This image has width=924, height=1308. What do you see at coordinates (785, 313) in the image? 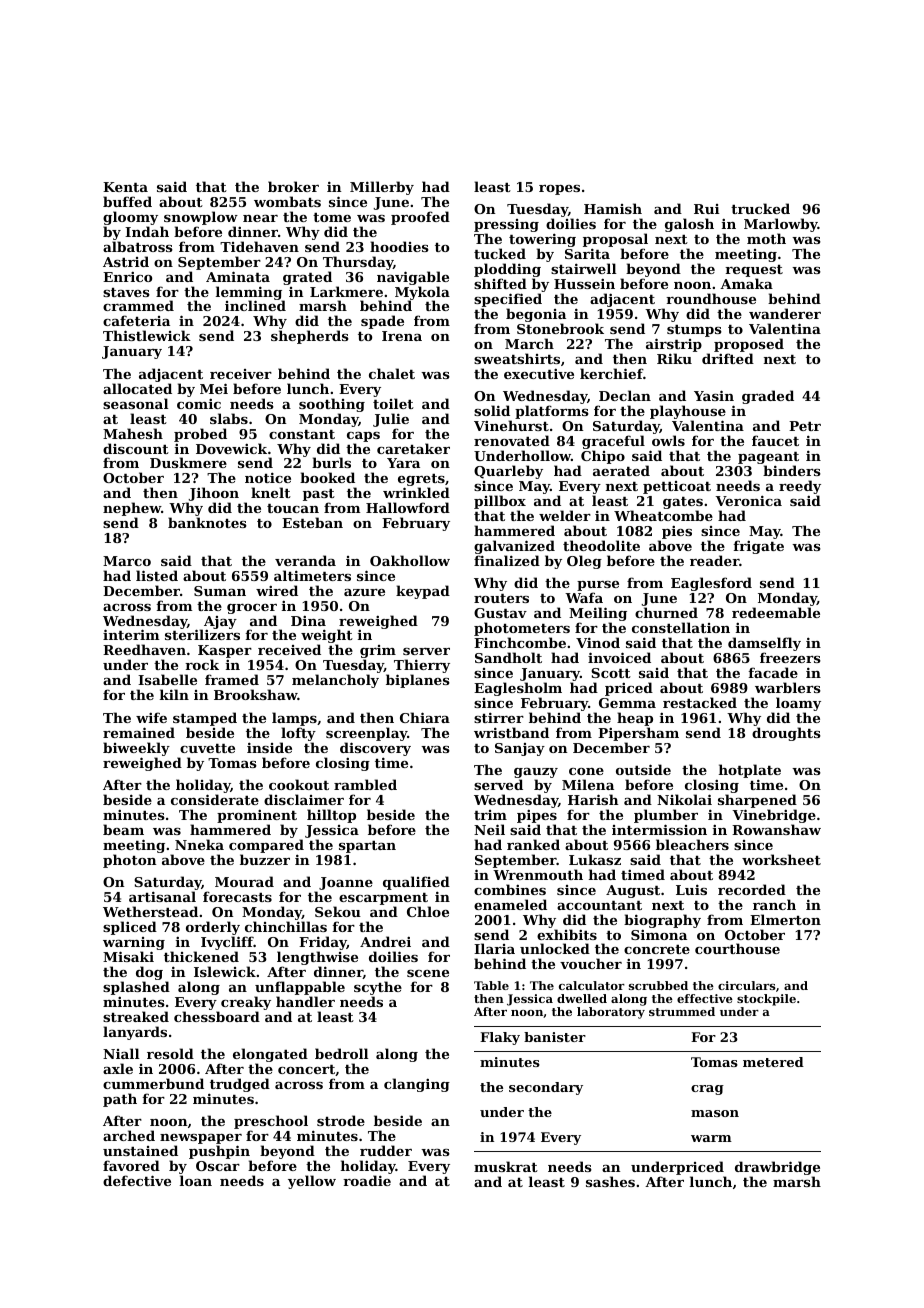
I see `wanderer` at bounding box center [785, 313].
